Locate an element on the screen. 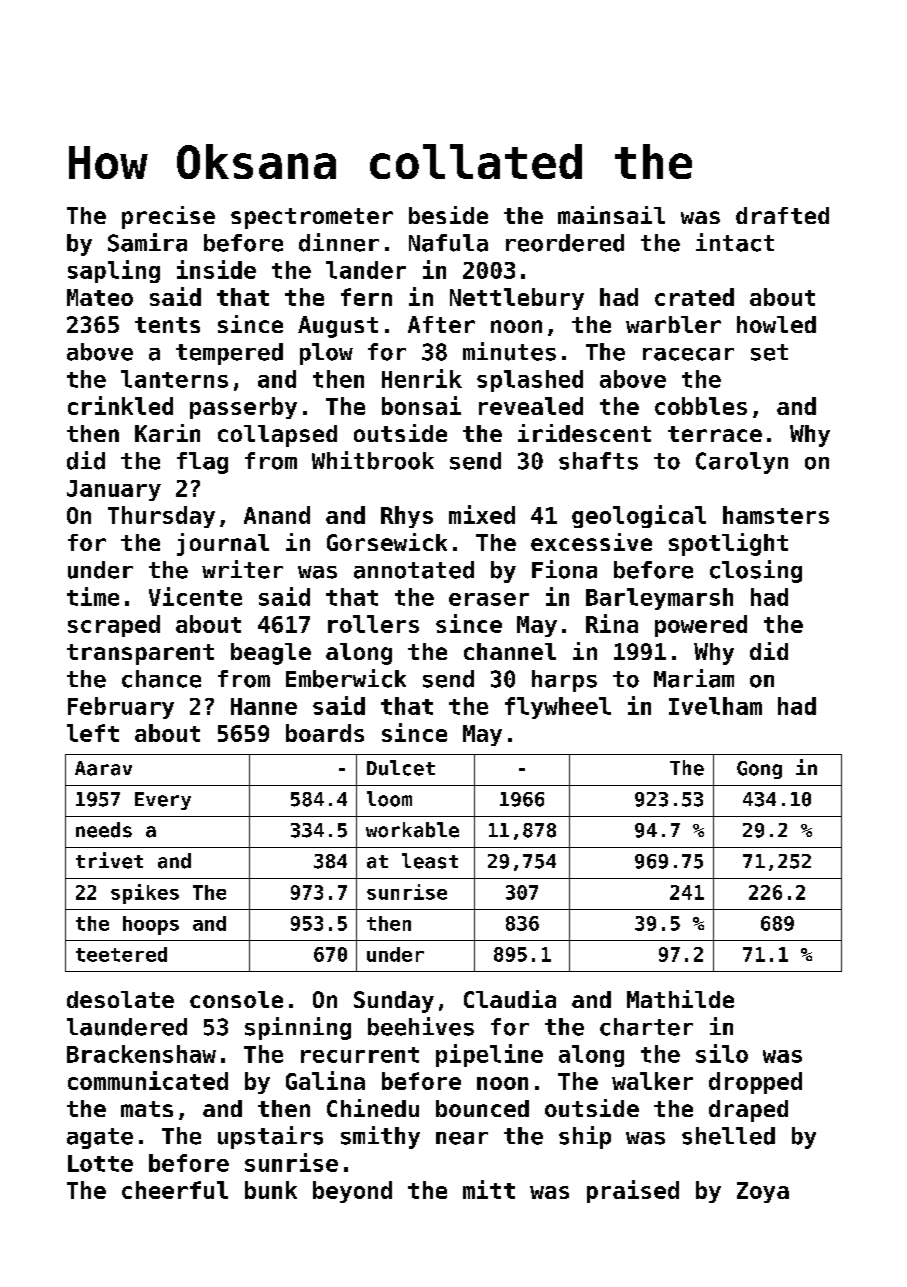  agate is located at coordinates (100, 1138).
